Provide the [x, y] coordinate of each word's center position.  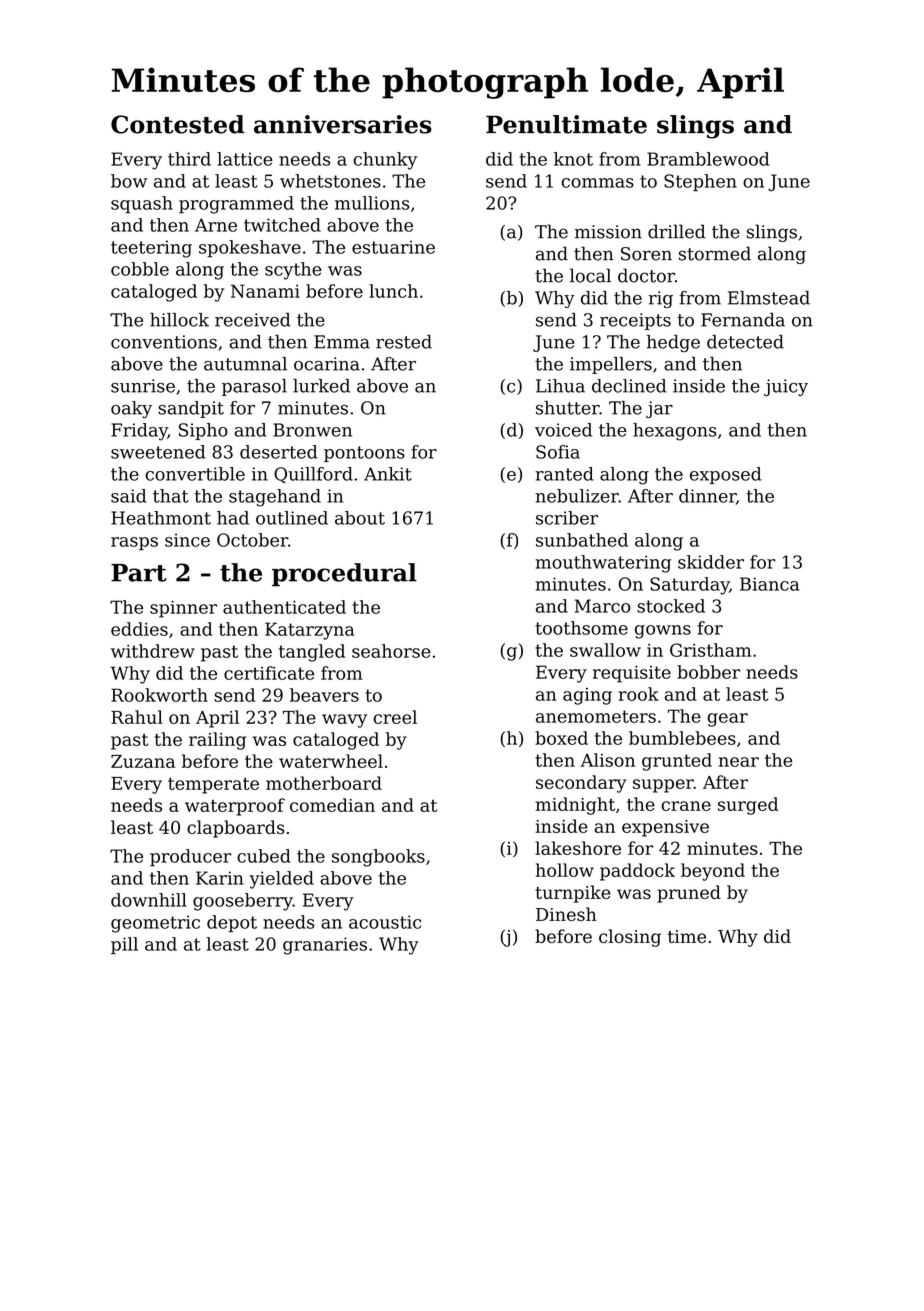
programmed [236, 205]
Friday [139, 432]
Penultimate [566, 124]
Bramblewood [708, 159]
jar [659, 410]
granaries [325, 946]
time [687, 936]
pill [124, 946]
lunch [393, 291]
